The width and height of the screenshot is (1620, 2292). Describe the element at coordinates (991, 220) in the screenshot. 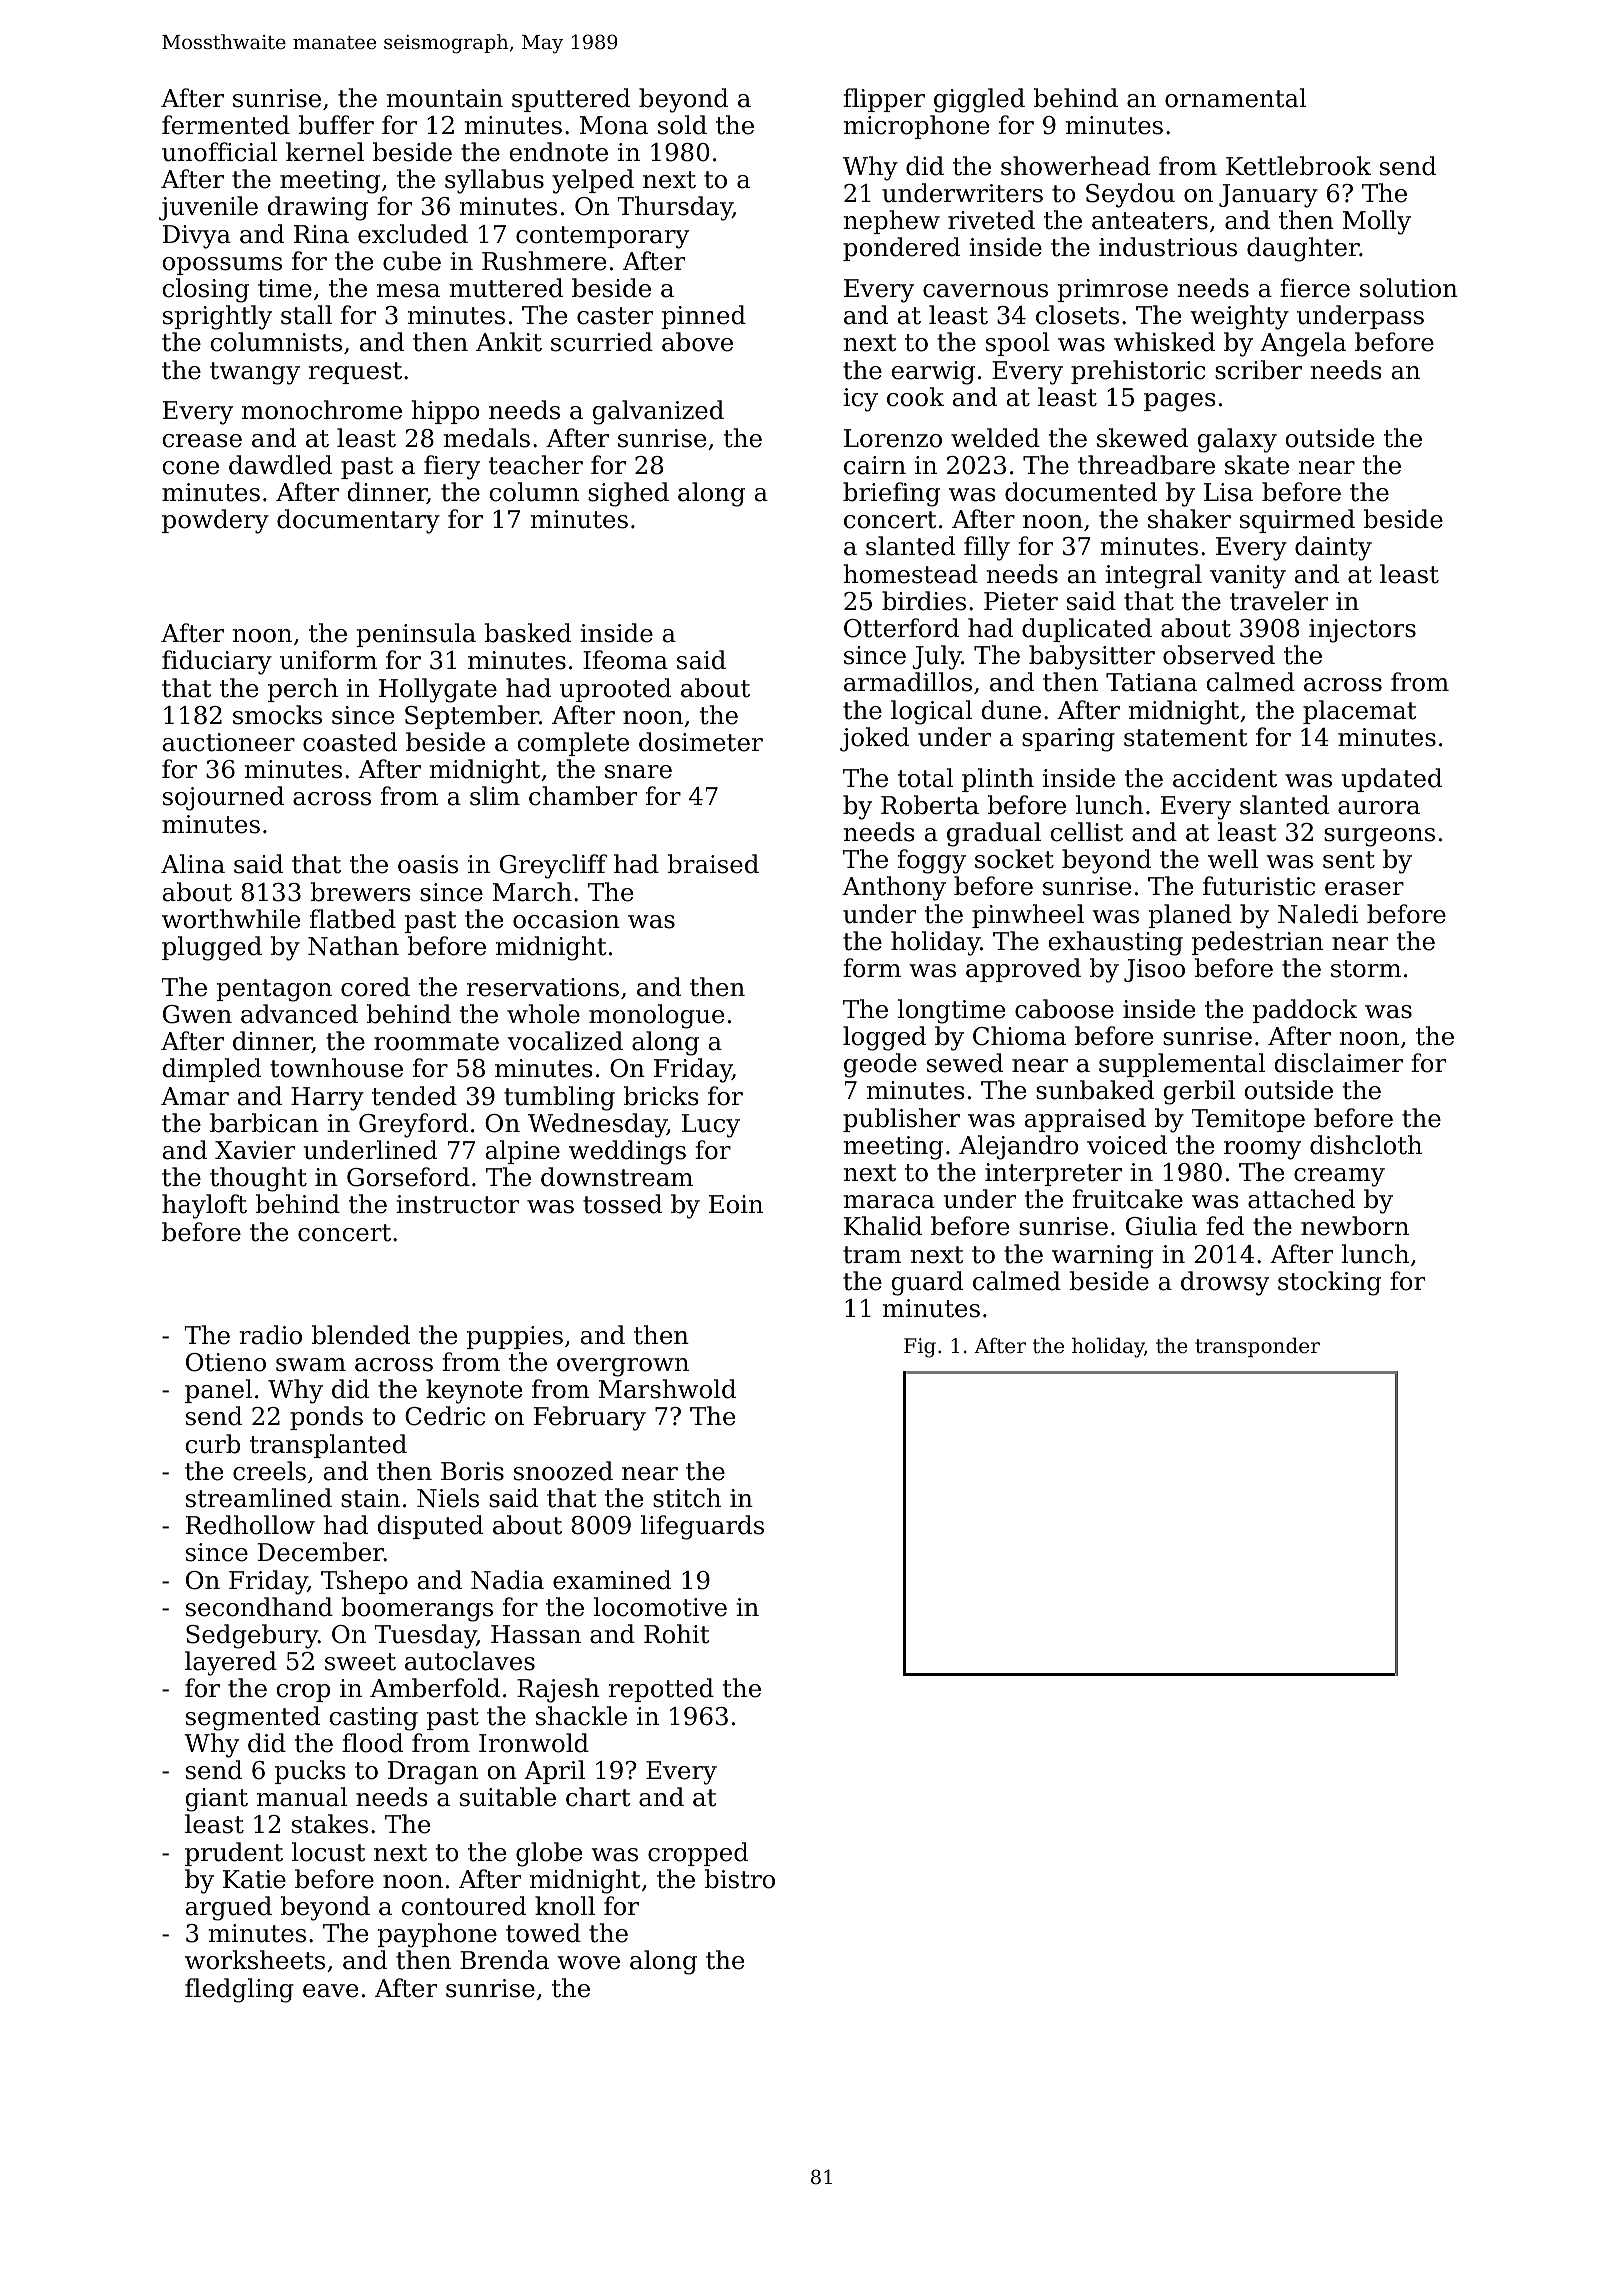

I see `riveted` at that location.
